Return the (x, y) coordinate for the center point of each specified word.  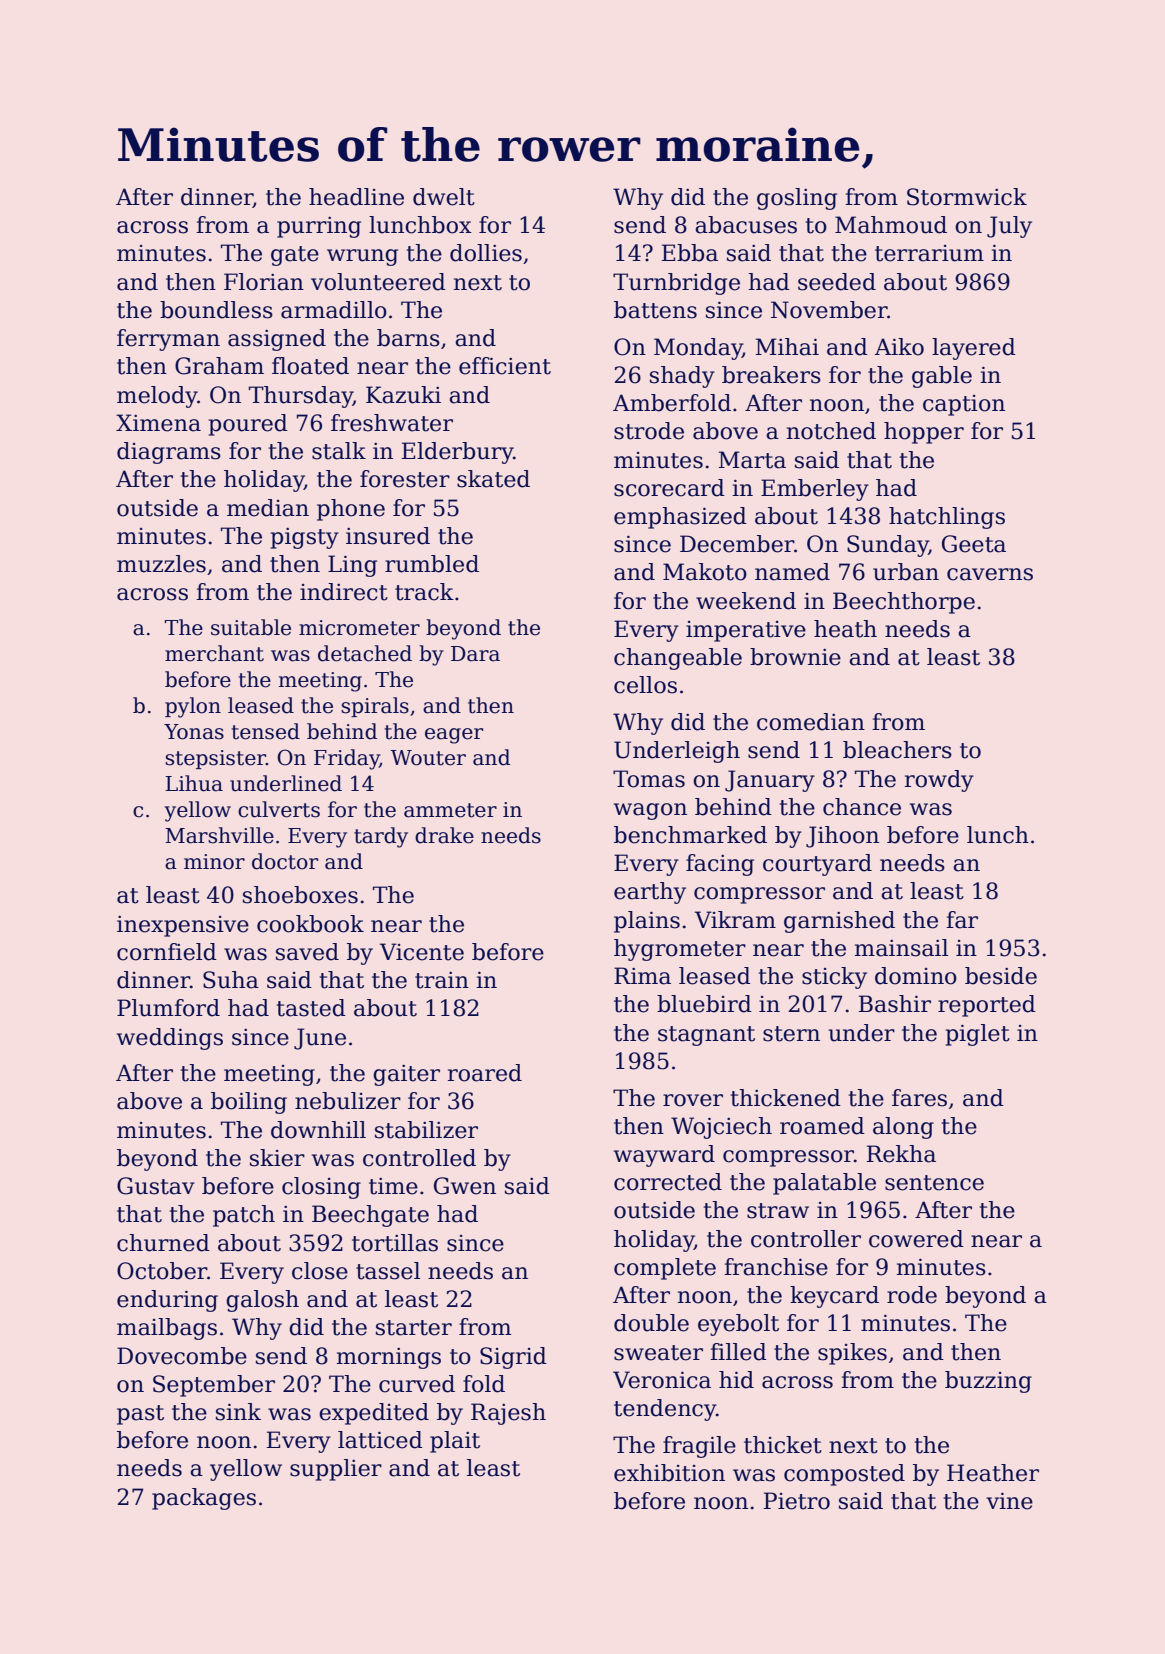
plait (455, 1442)
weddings (170, 1039)
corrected (668, 1182)
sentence (934, 1183)
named (792, 572)
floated (310, 366)
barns (408, 338)
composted (844, 1475)
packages (204, 1499)
